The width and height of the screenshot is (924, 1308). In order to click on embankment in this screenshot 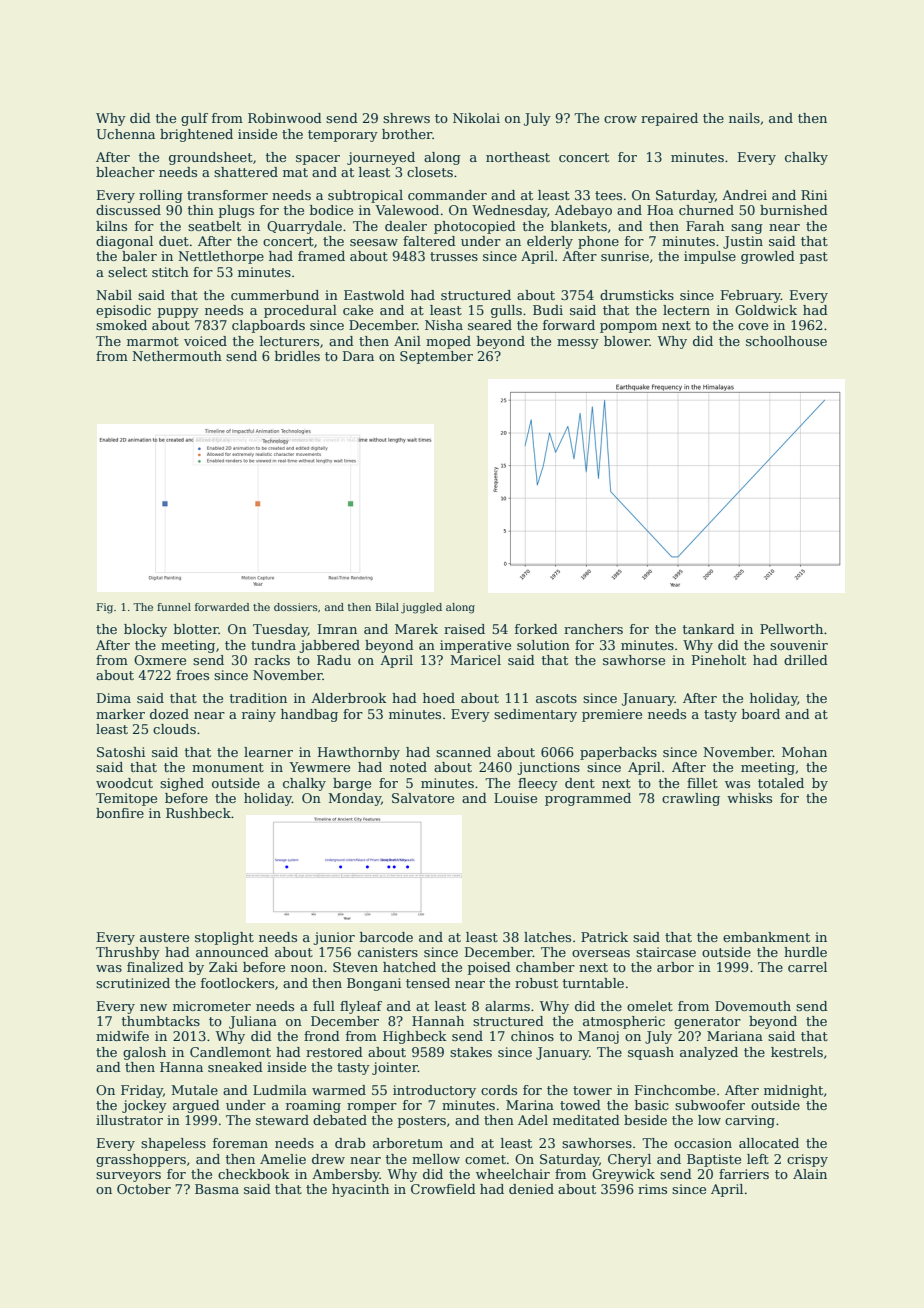, I will do `click(766, 937)`.
